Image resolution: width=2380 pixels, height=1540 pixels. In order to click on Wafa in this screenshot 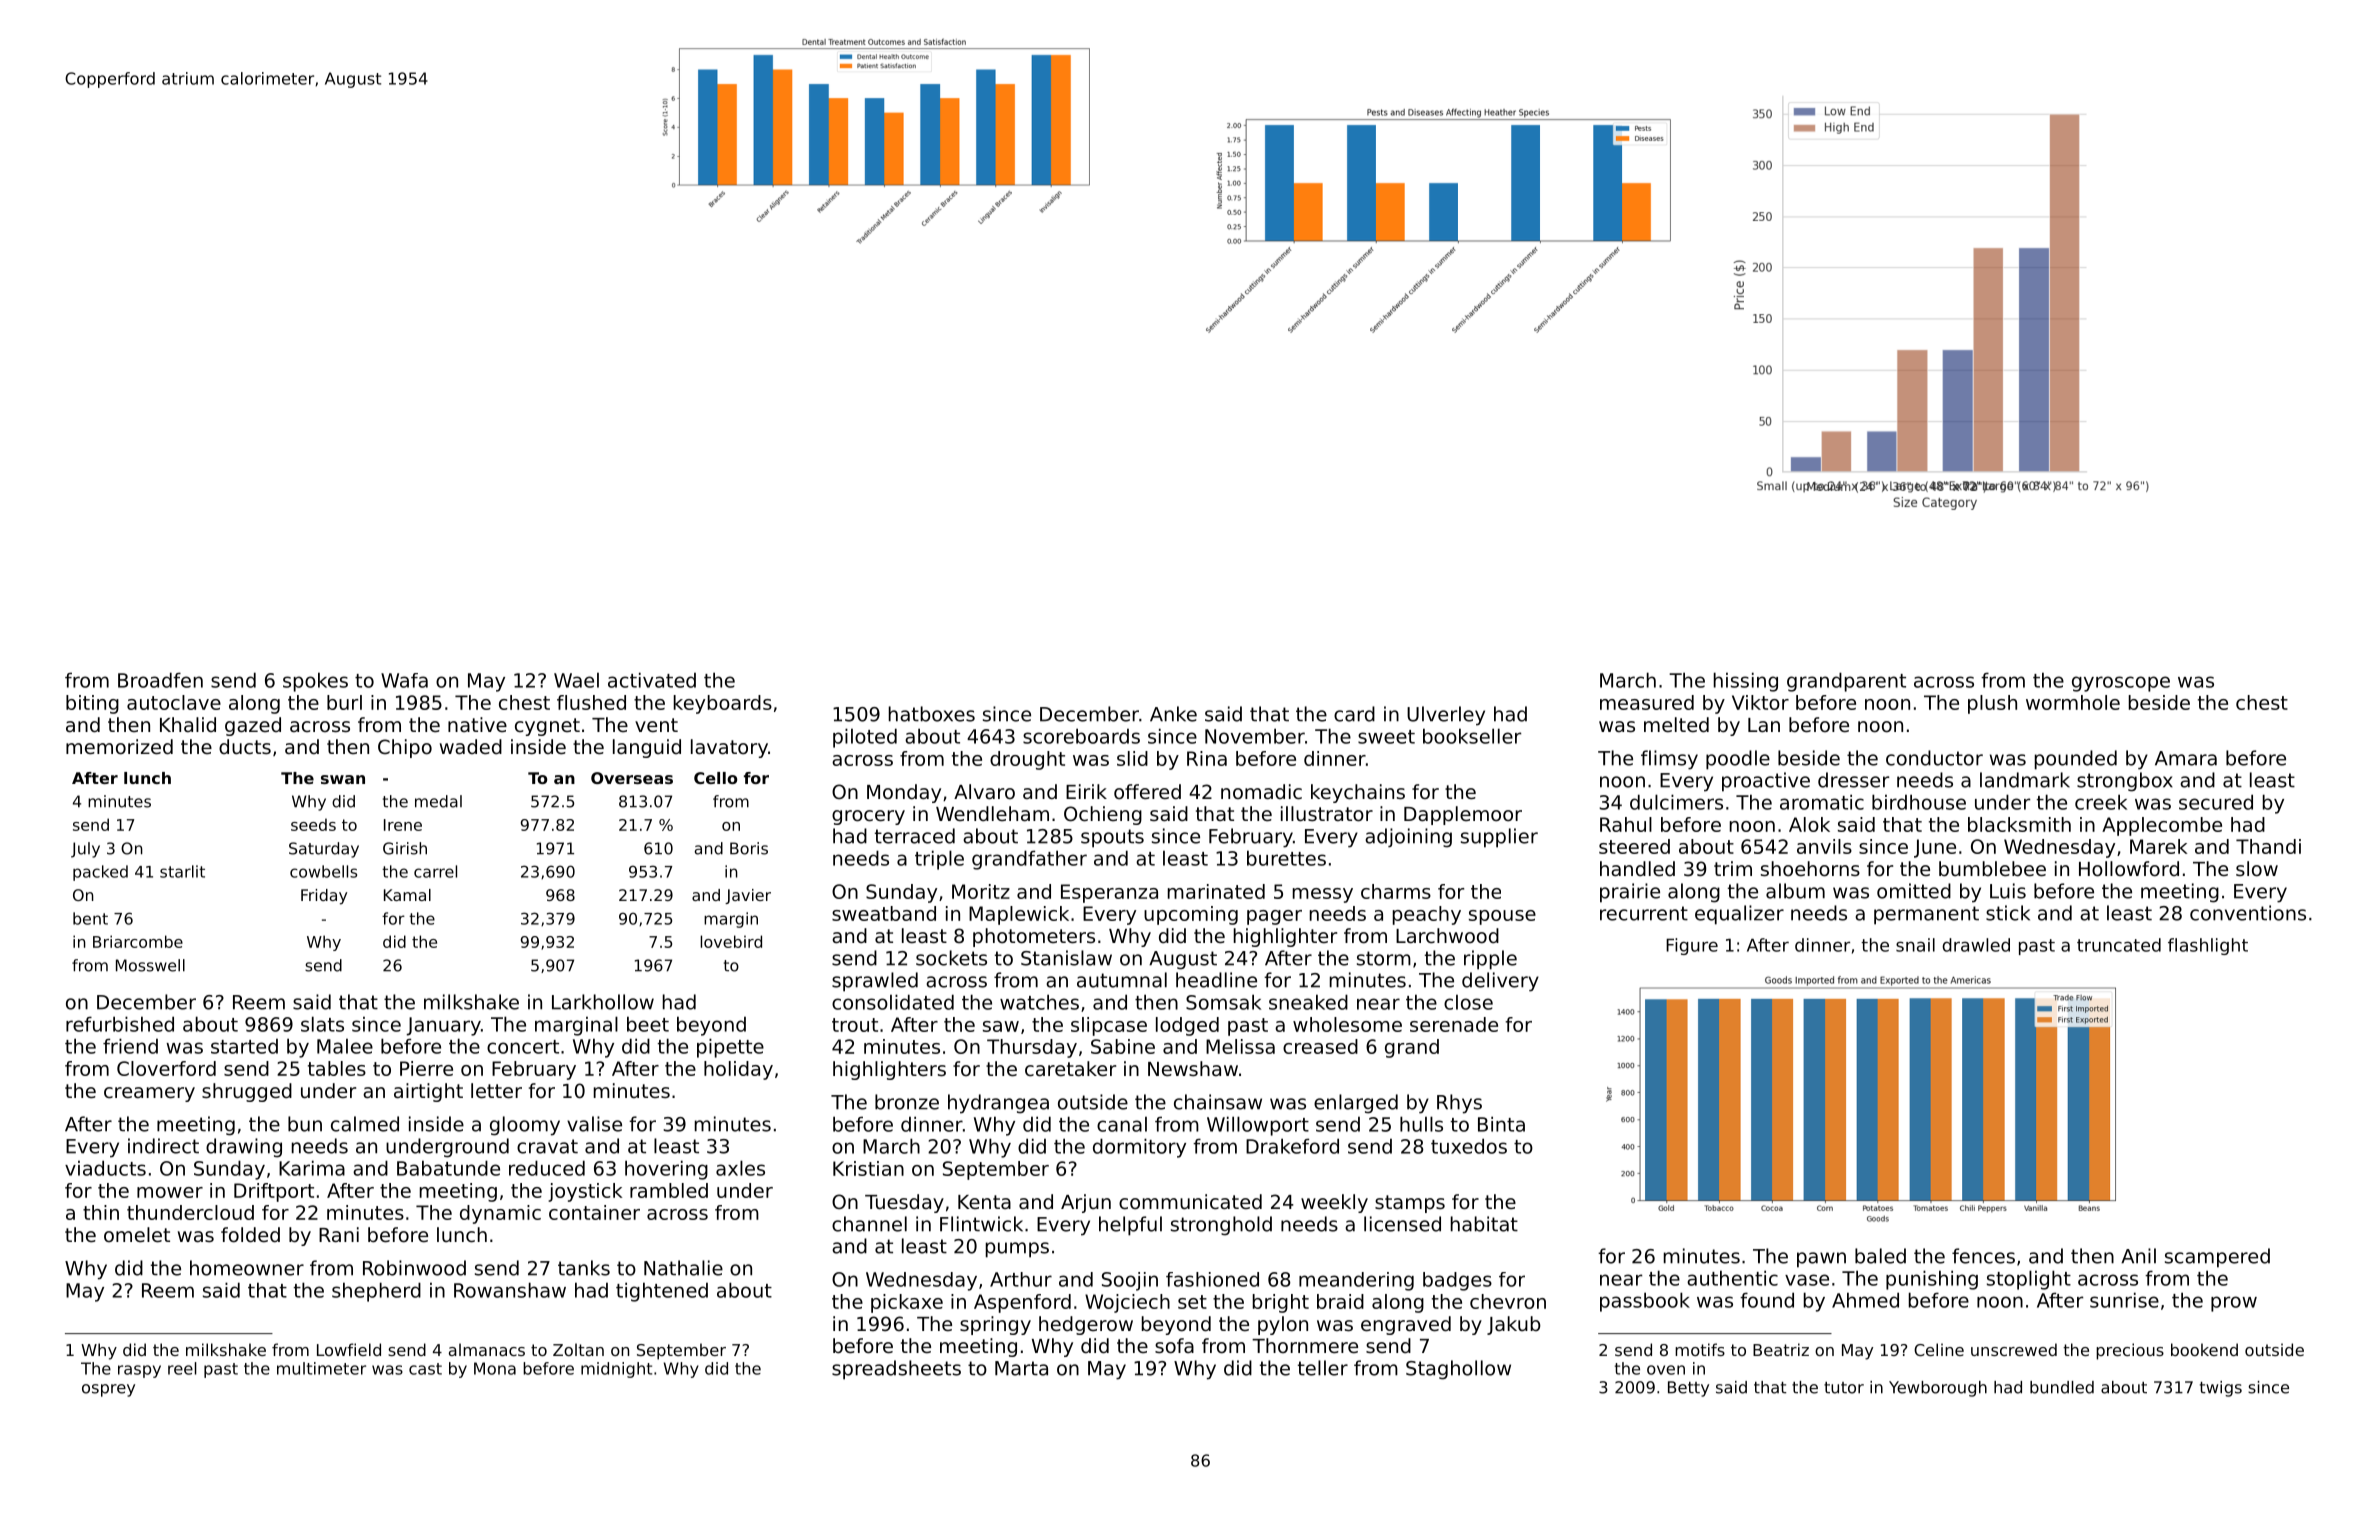, I will do `click(404, 680)`.
